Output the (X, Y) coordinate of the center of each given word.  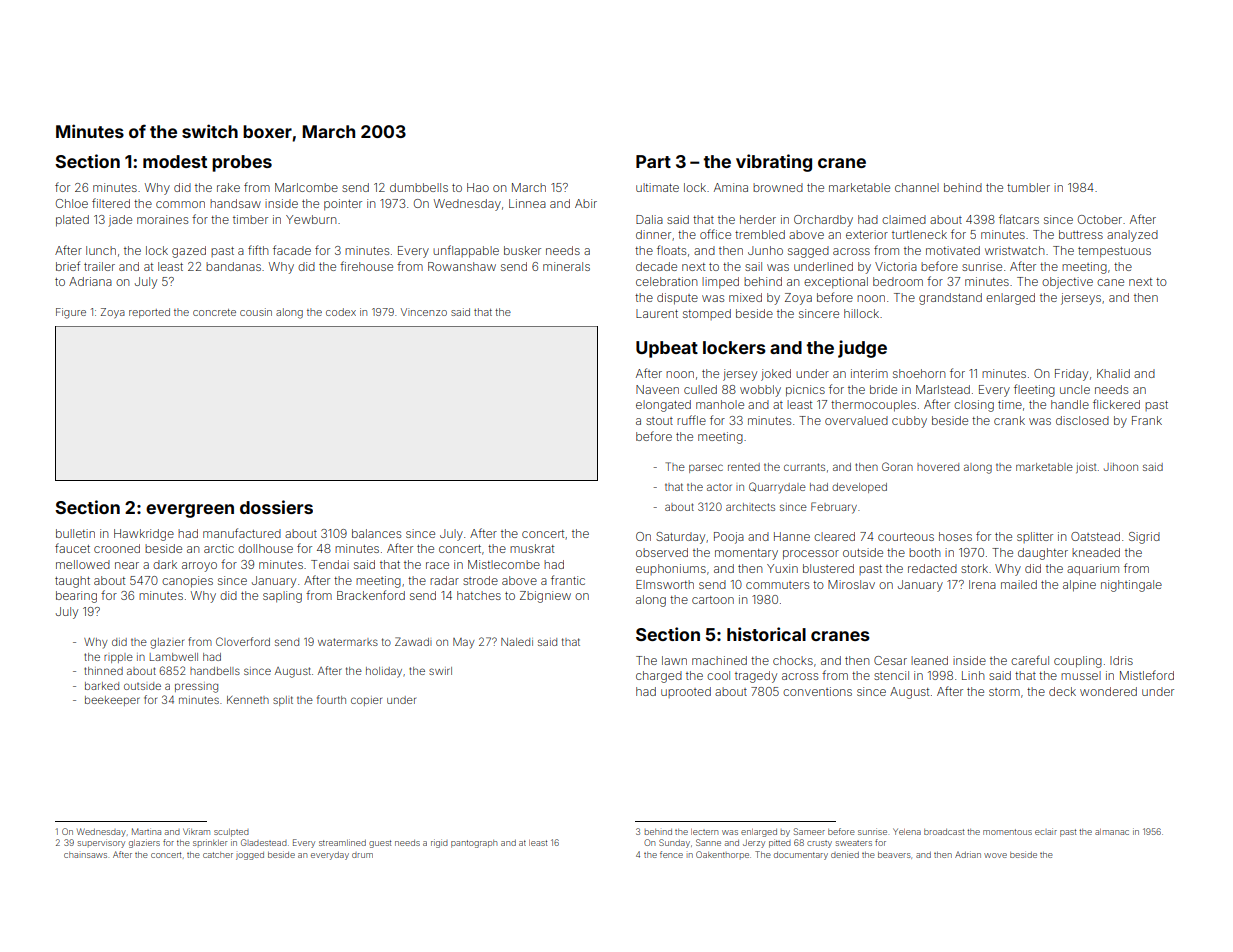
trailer (99, 266)
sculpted (231, 833)
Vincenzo (424, 312)
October (1100, 219)
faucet (72, 548)
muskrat (532, 548)
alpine (1079, 586)
